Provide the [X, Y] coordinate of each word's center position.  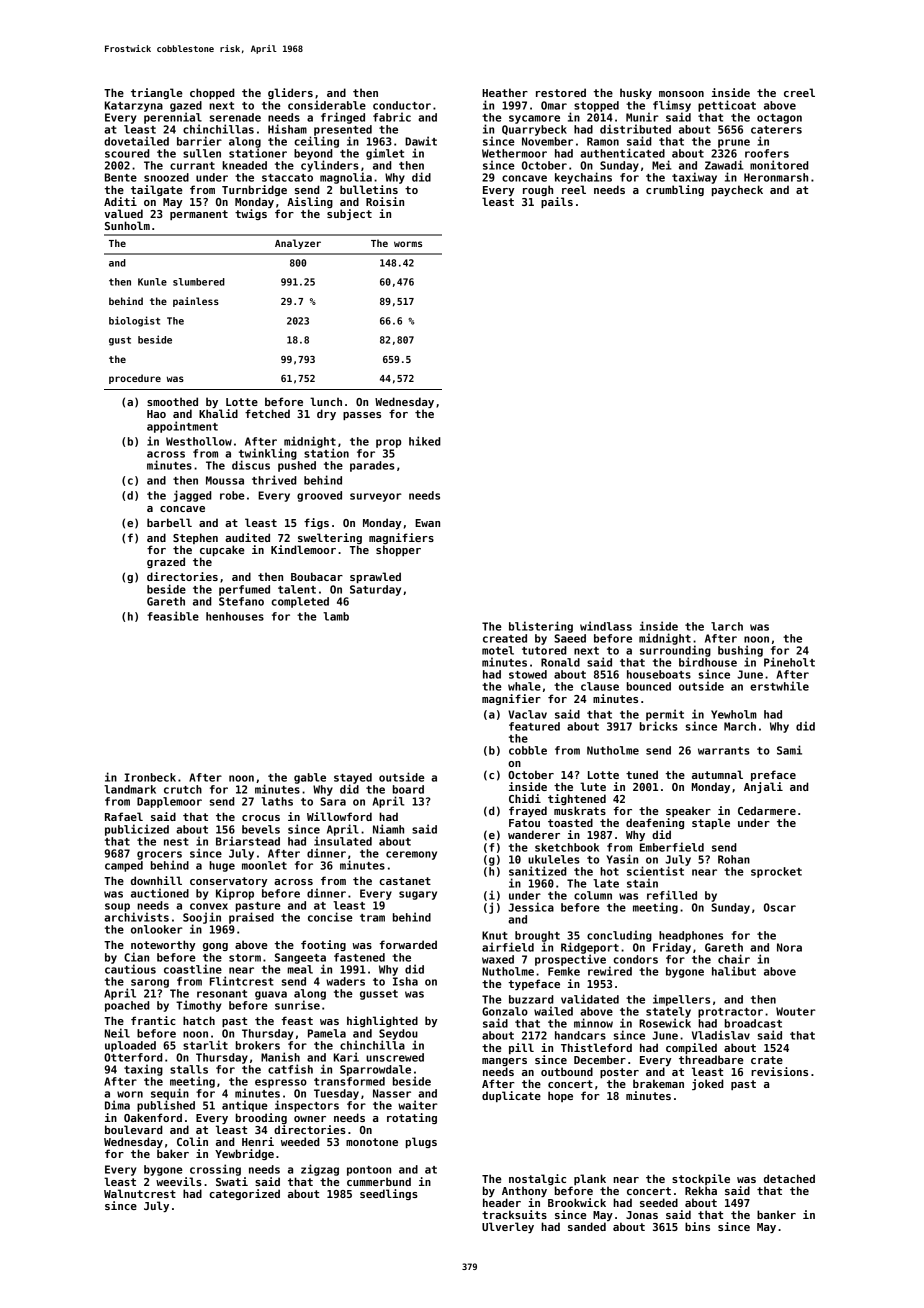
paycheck [737, 190]
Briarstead [248, 841]
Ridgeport [590, 948]
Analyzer [298, 244]
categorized [244, 1194]
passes [362, 416]
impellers [681, 1000]
